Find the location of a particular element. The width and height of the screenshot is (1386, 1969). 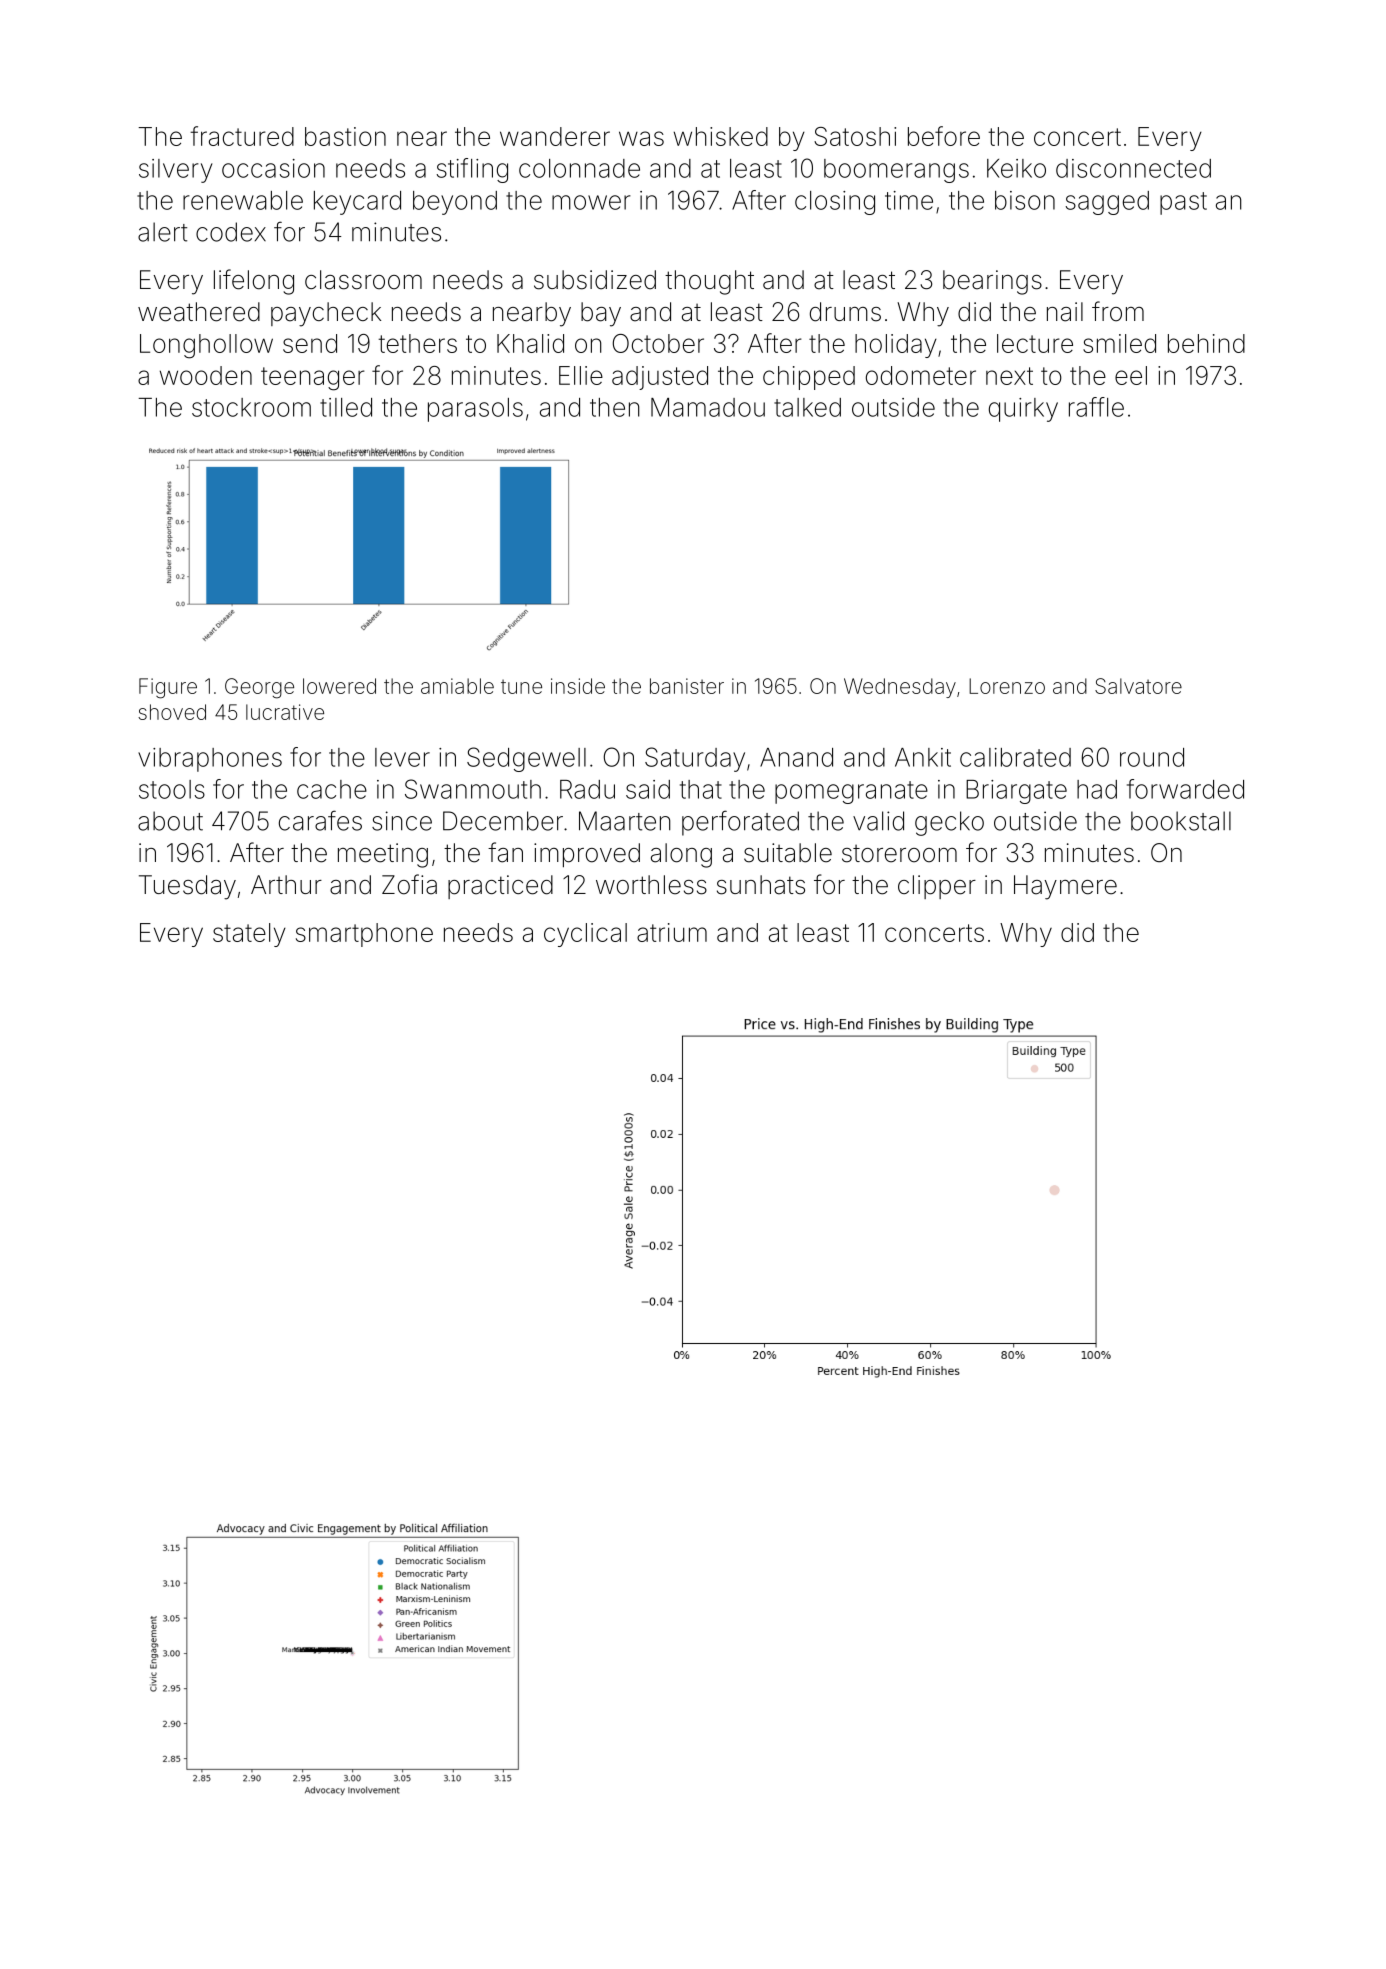

Satoshi is located at coordinates (855, 136).
